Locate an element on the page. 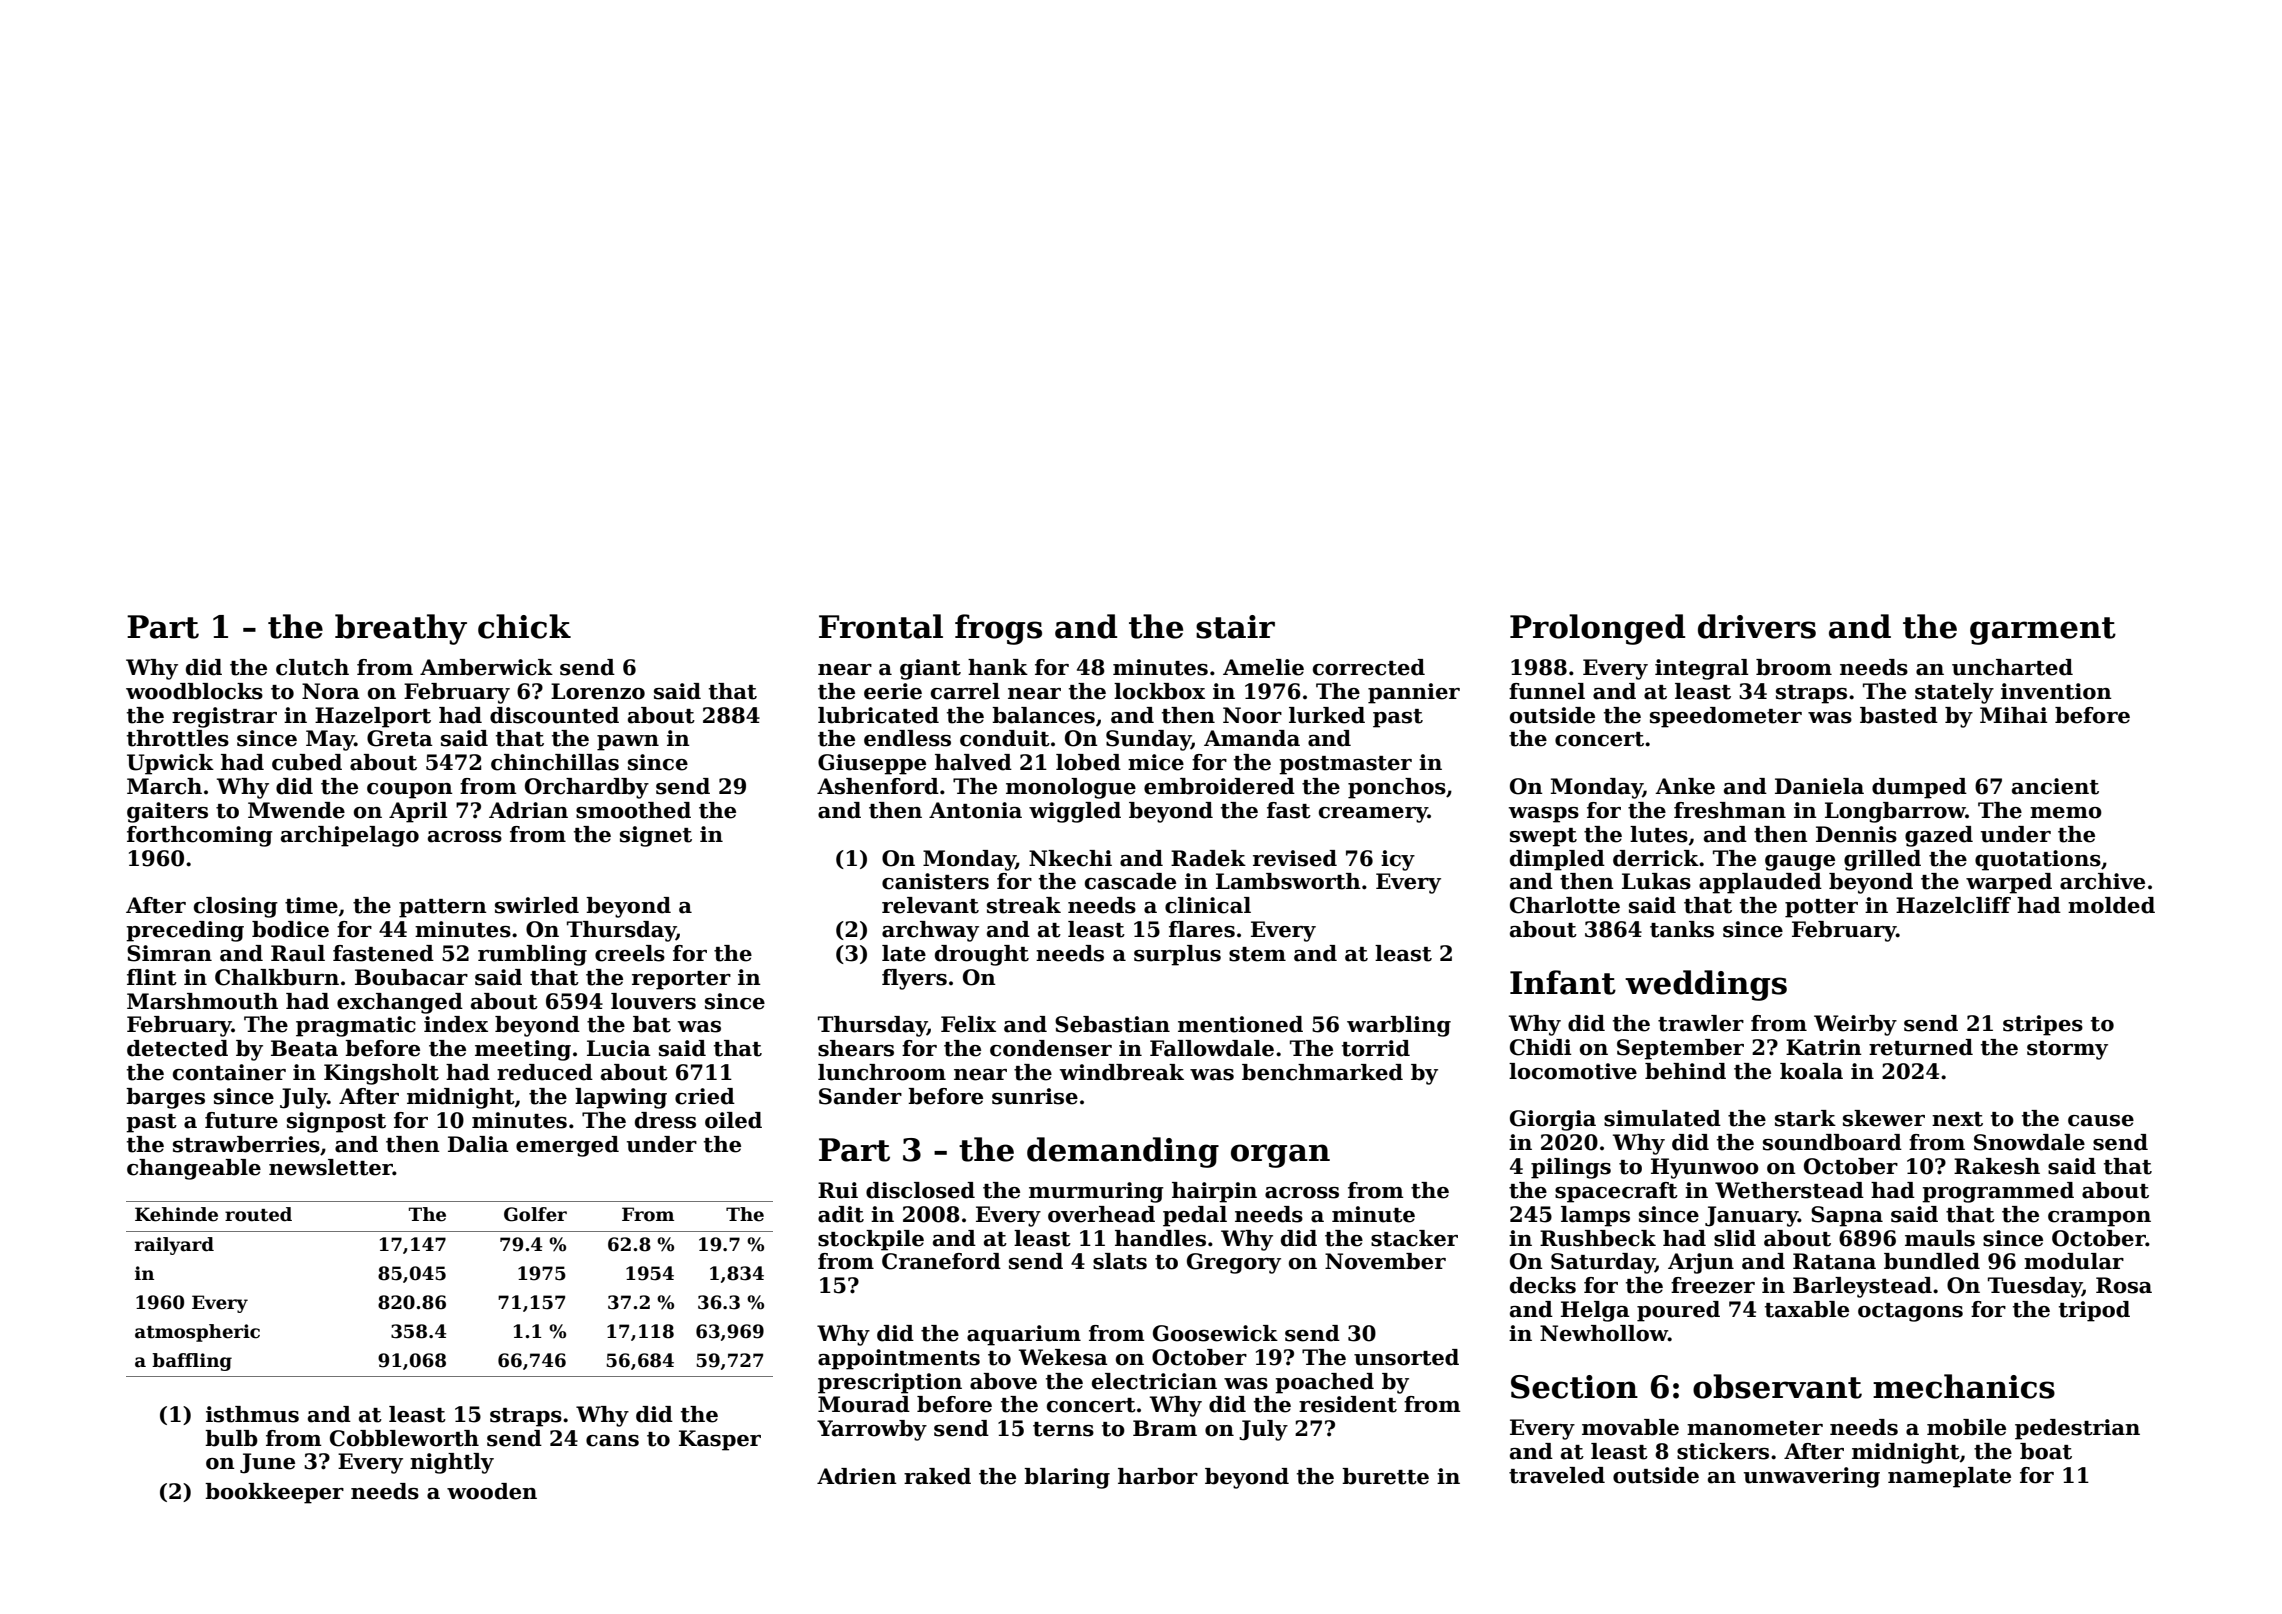  Amberwick is located at coordinates (486, 667).
